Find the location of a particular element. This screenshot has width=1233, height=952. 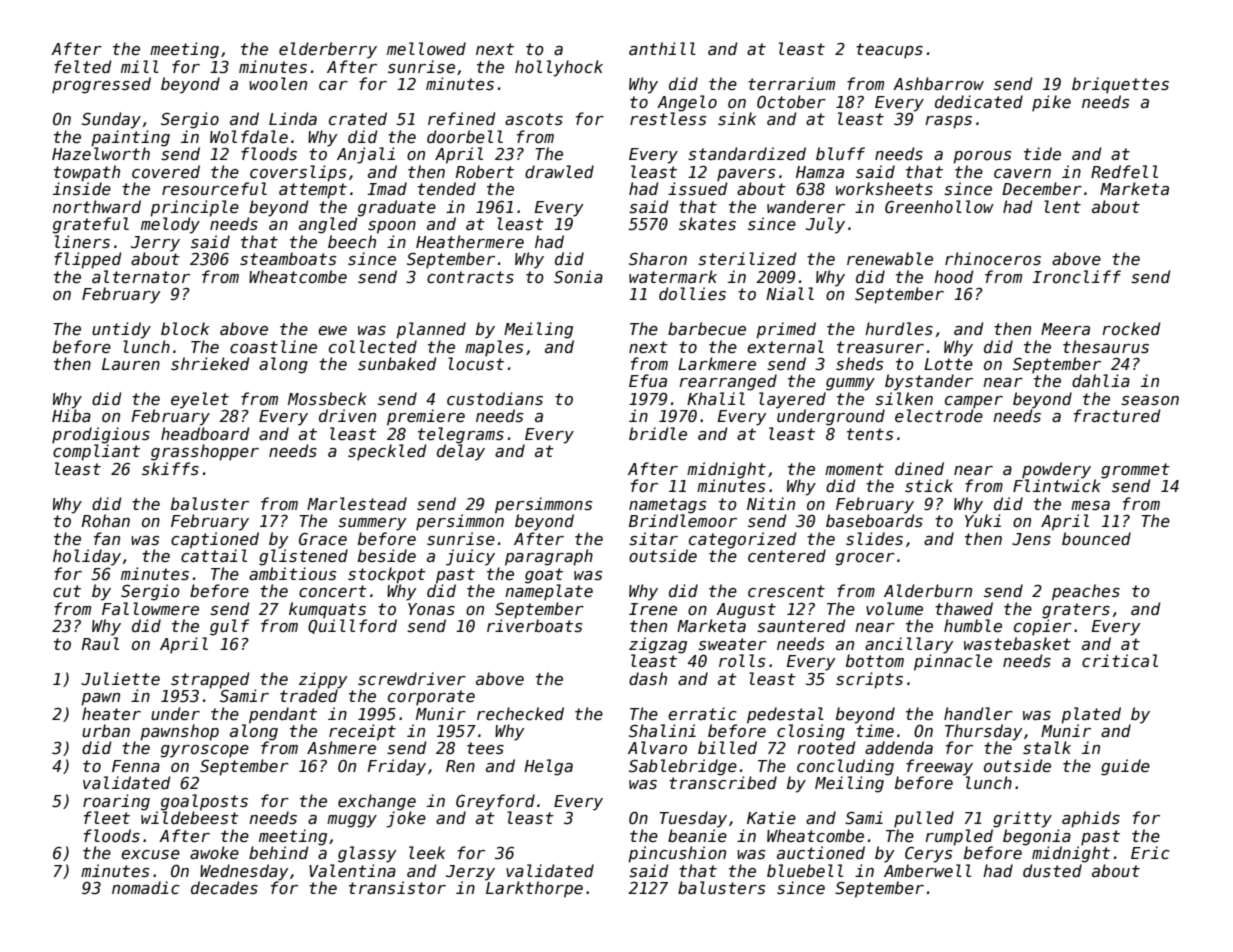

baseboards is located at coordinates (874, 520).
